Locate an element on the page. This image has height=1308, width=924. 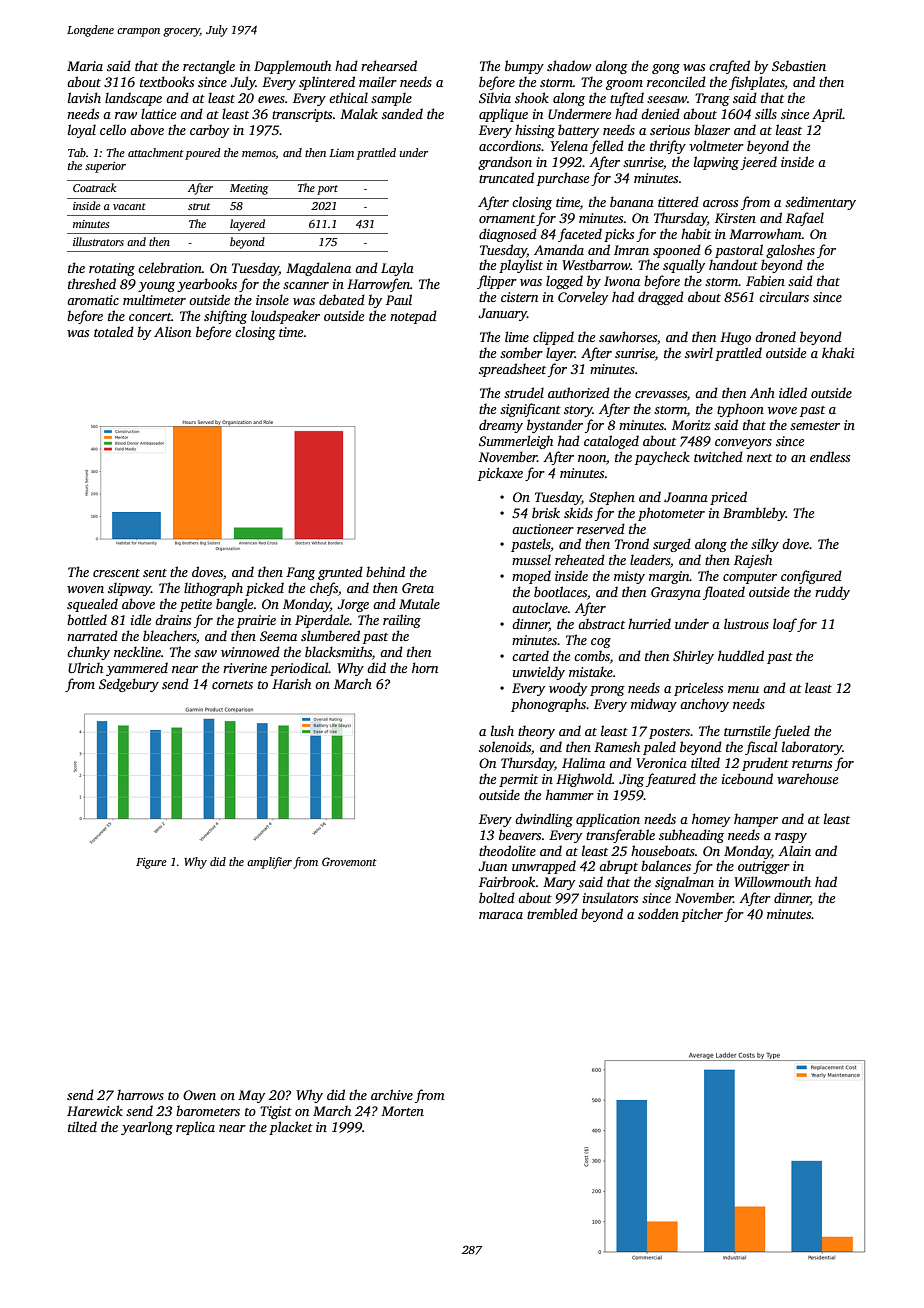
Sebastien is located at coordinates (799, 65).
